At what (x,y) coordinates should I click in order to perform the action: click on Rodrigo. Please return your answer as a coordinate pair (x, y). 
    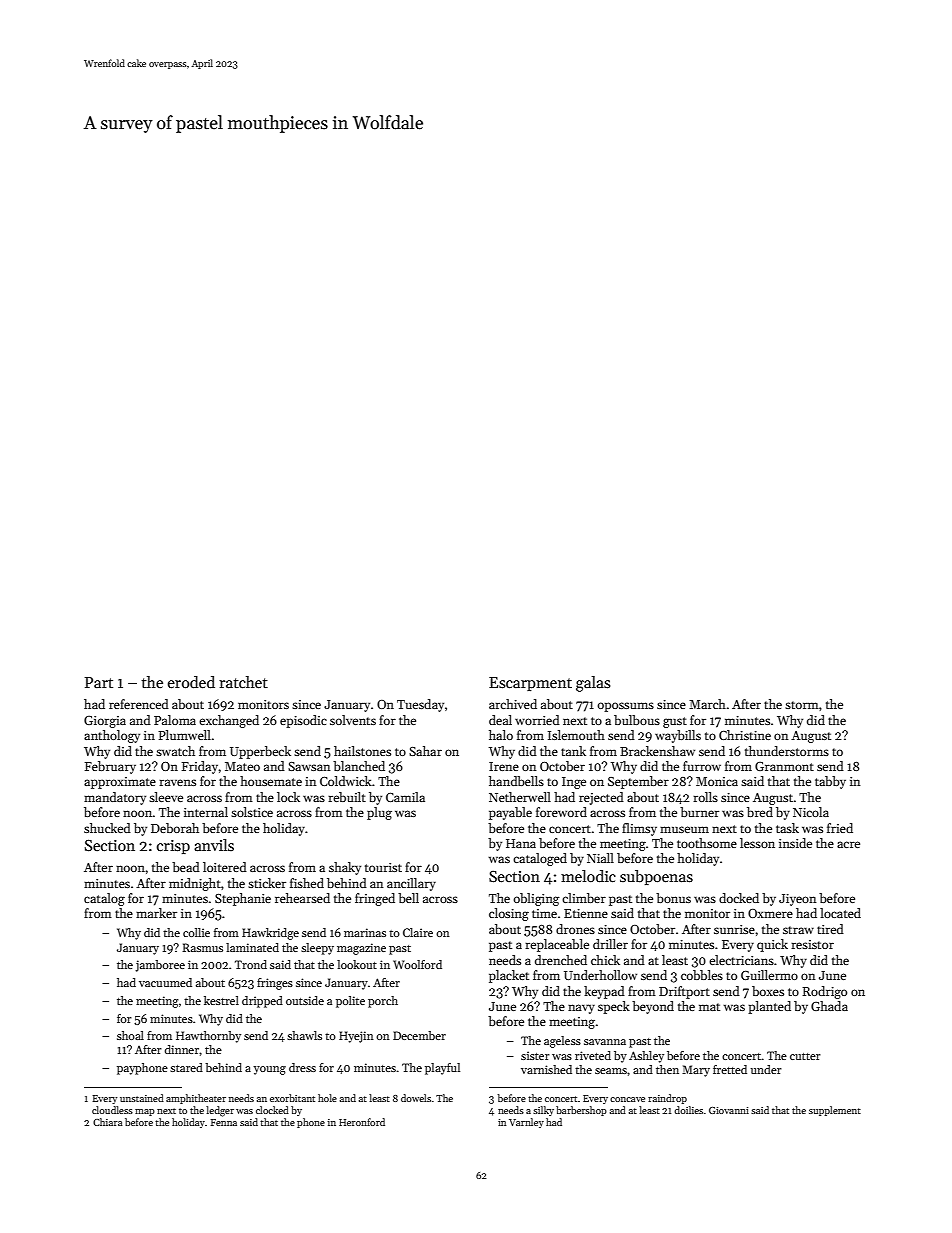
    Looking at the image, I should click on (825, 992).
